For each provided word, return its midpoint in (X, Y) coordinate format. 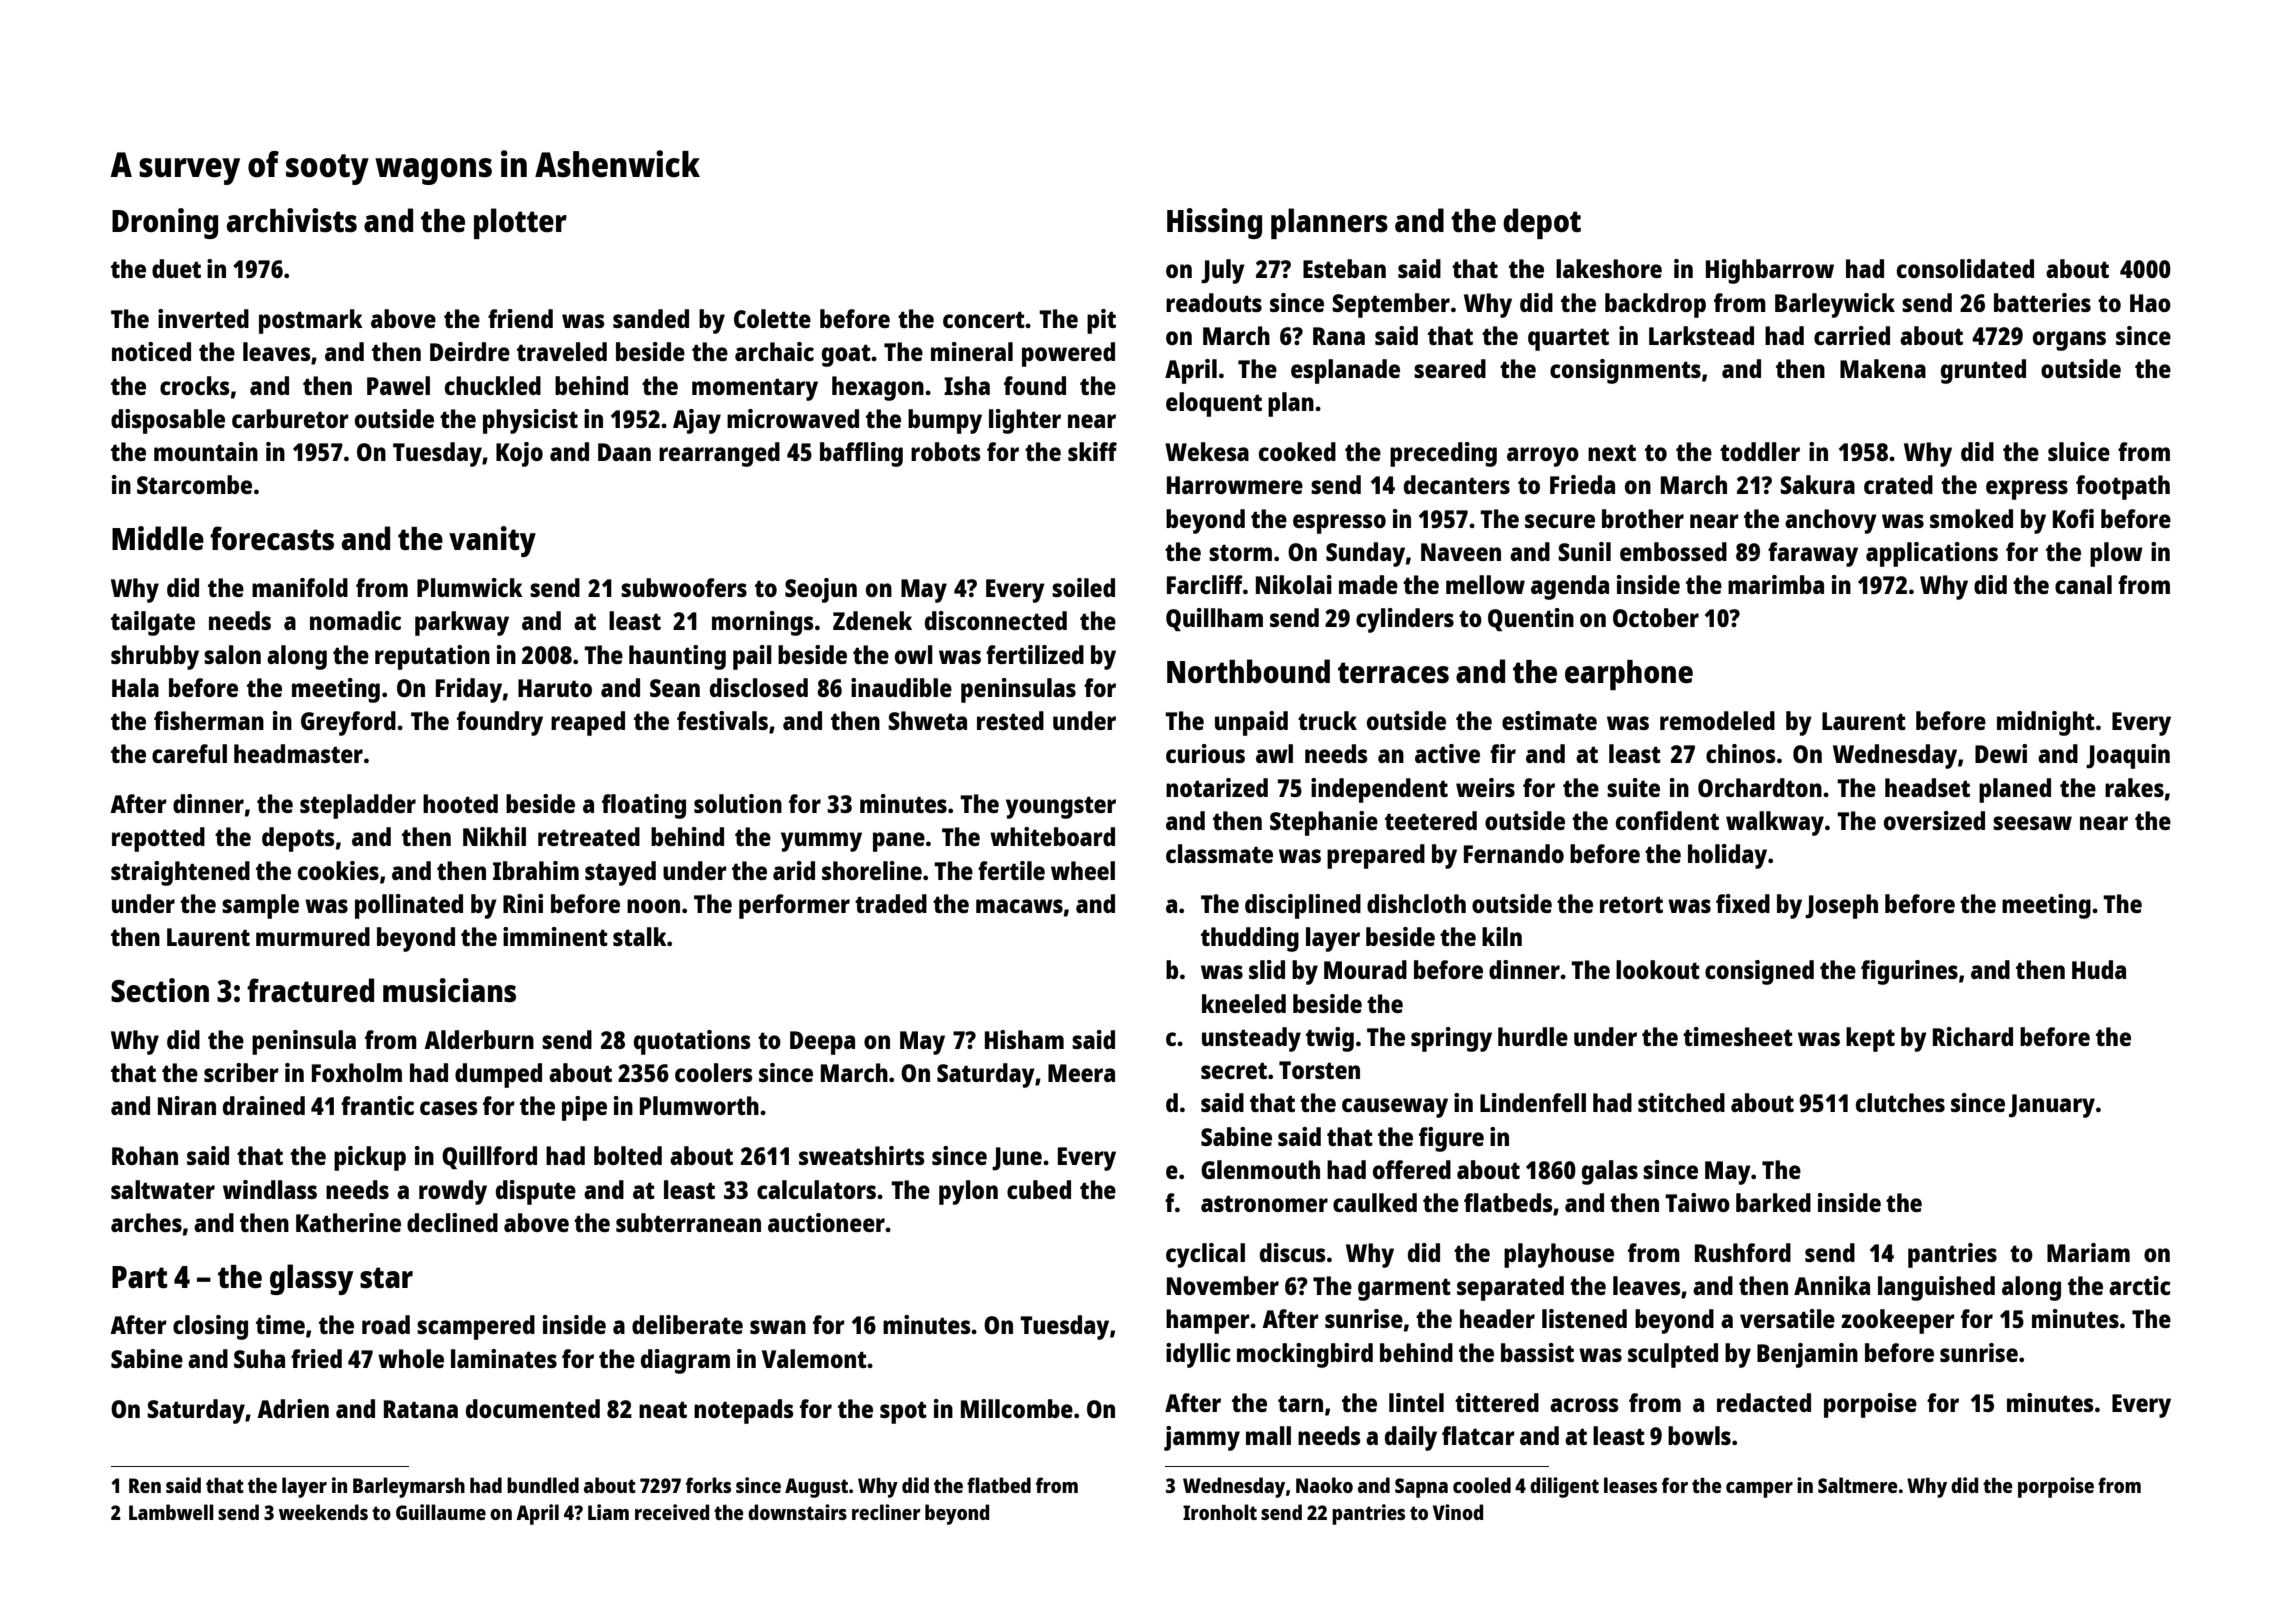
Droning (165, 223)
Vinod (1458, 1512)
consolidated (1965, 268)
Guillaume (441, 1512)
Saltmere (1858, 1485)
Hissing (1214, 223)
